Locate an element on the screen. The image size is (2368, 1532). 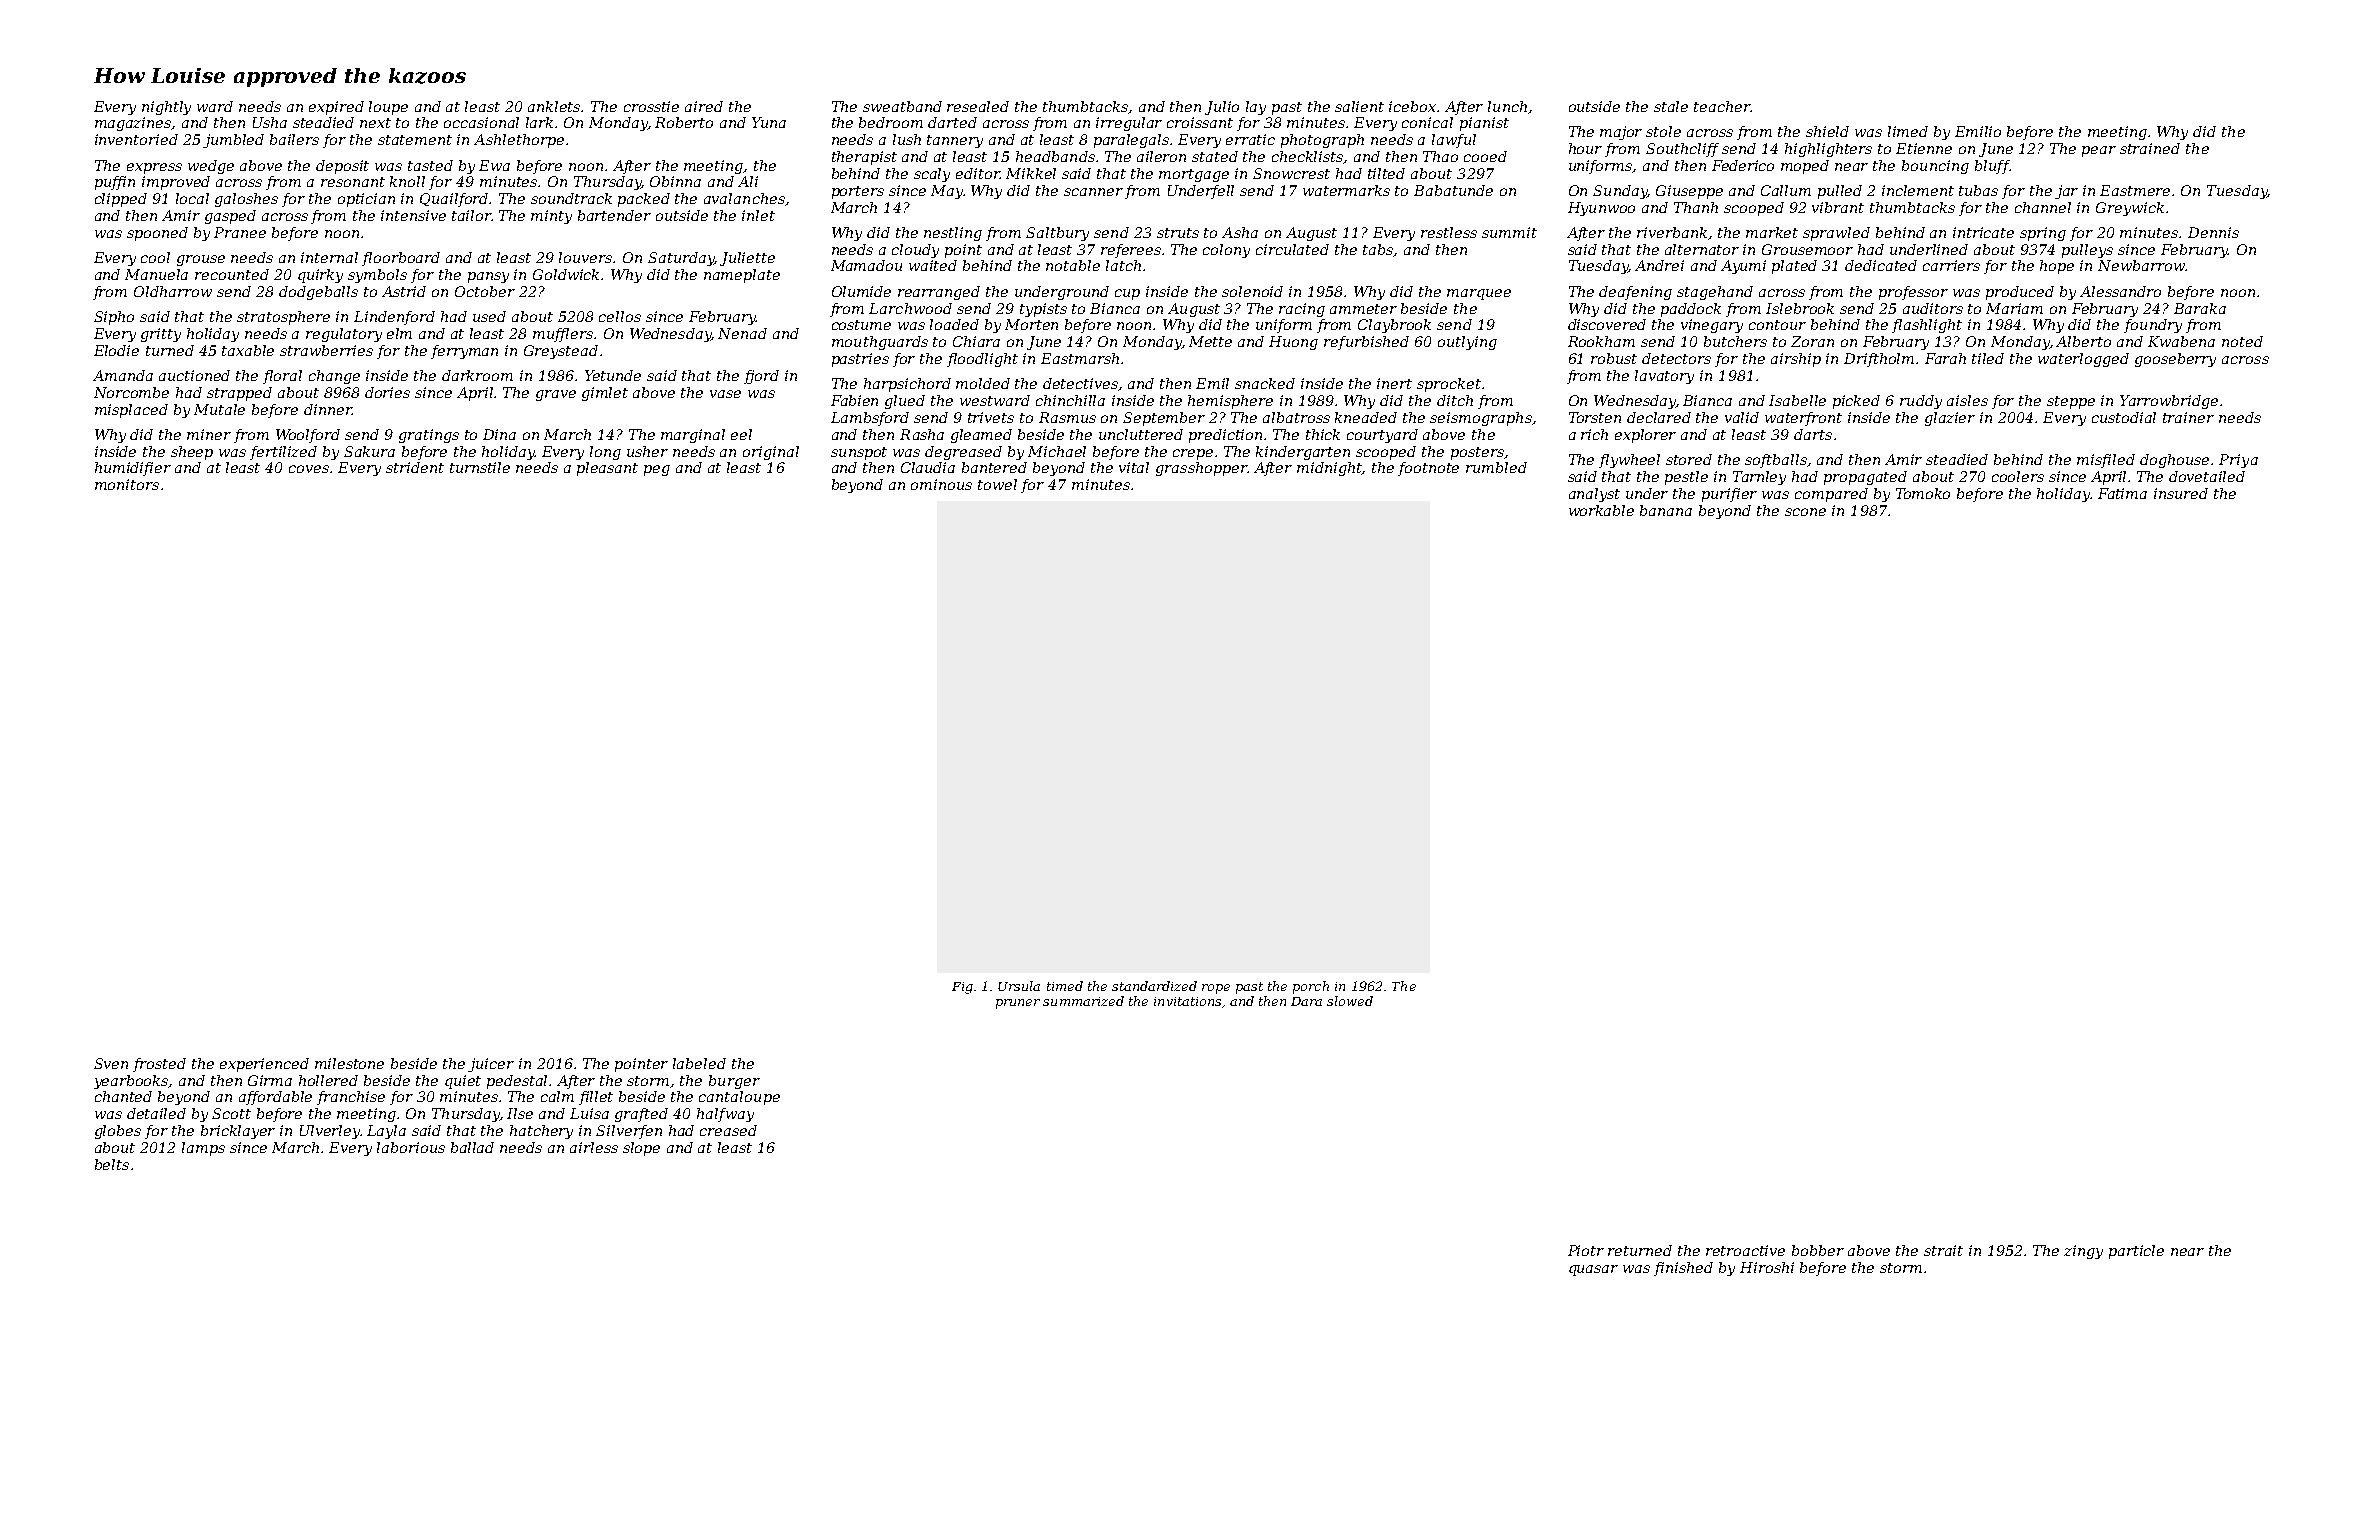
juicer is located at coordinates (491, 1065).
